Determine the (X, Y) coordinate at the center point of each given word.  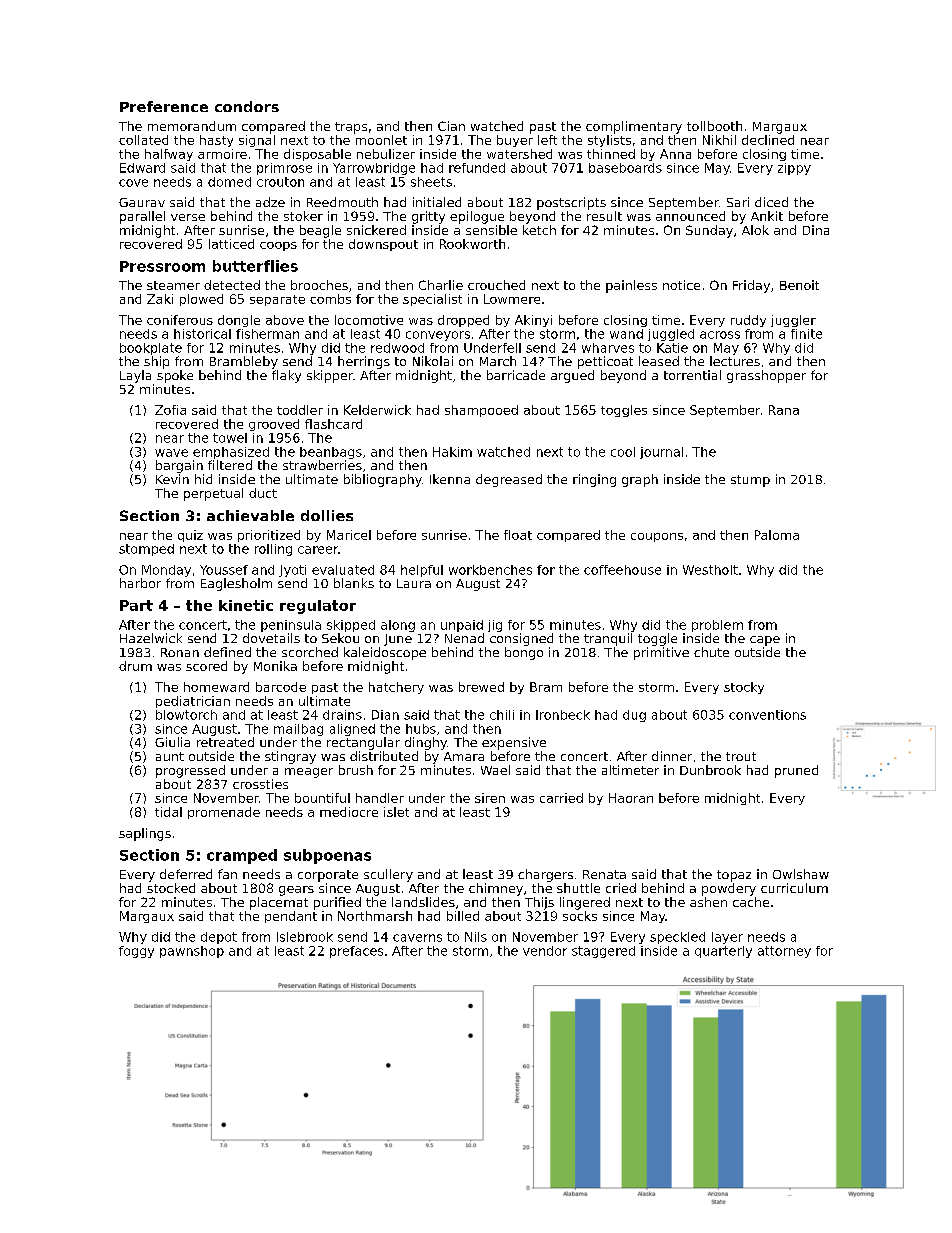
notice (681, 285)
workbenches (490, 570)
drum (135, 666)
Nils (476, 937)
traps (351, 128)
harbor (140, 583)
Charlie (441, 285)
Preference (164, 106)
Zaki (160, 299)
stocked (171, 888)
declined (768, 140)
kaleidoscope (385, 653)
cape (765, 641)
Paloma (777, 535)
